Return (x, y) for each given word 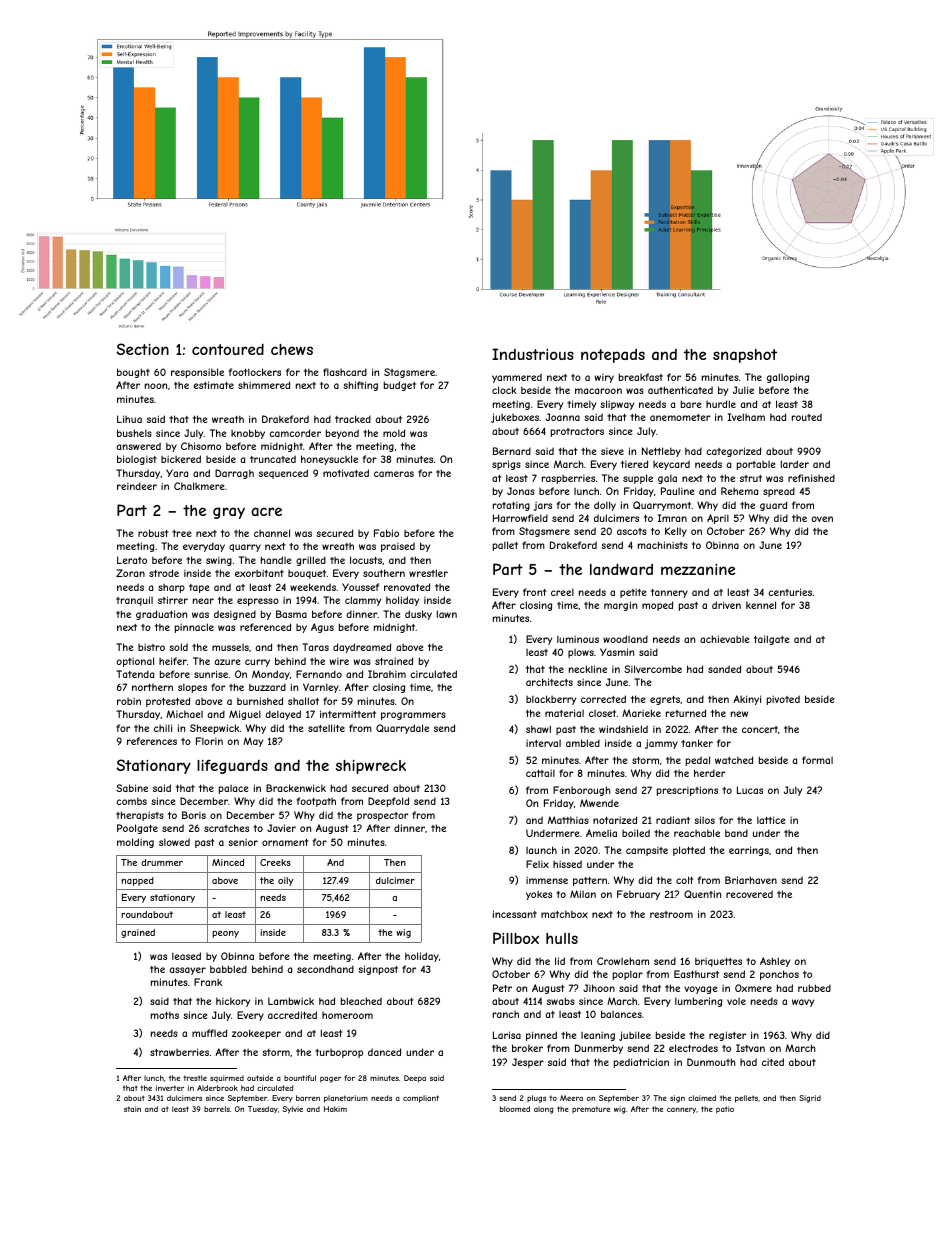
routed (807, 417)
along (543, 1110)
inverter (170, 1088)
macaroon (598, 391)
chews (292, 349)
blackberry (551, 700)
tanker (697, 743)
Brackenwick (296, 788)
